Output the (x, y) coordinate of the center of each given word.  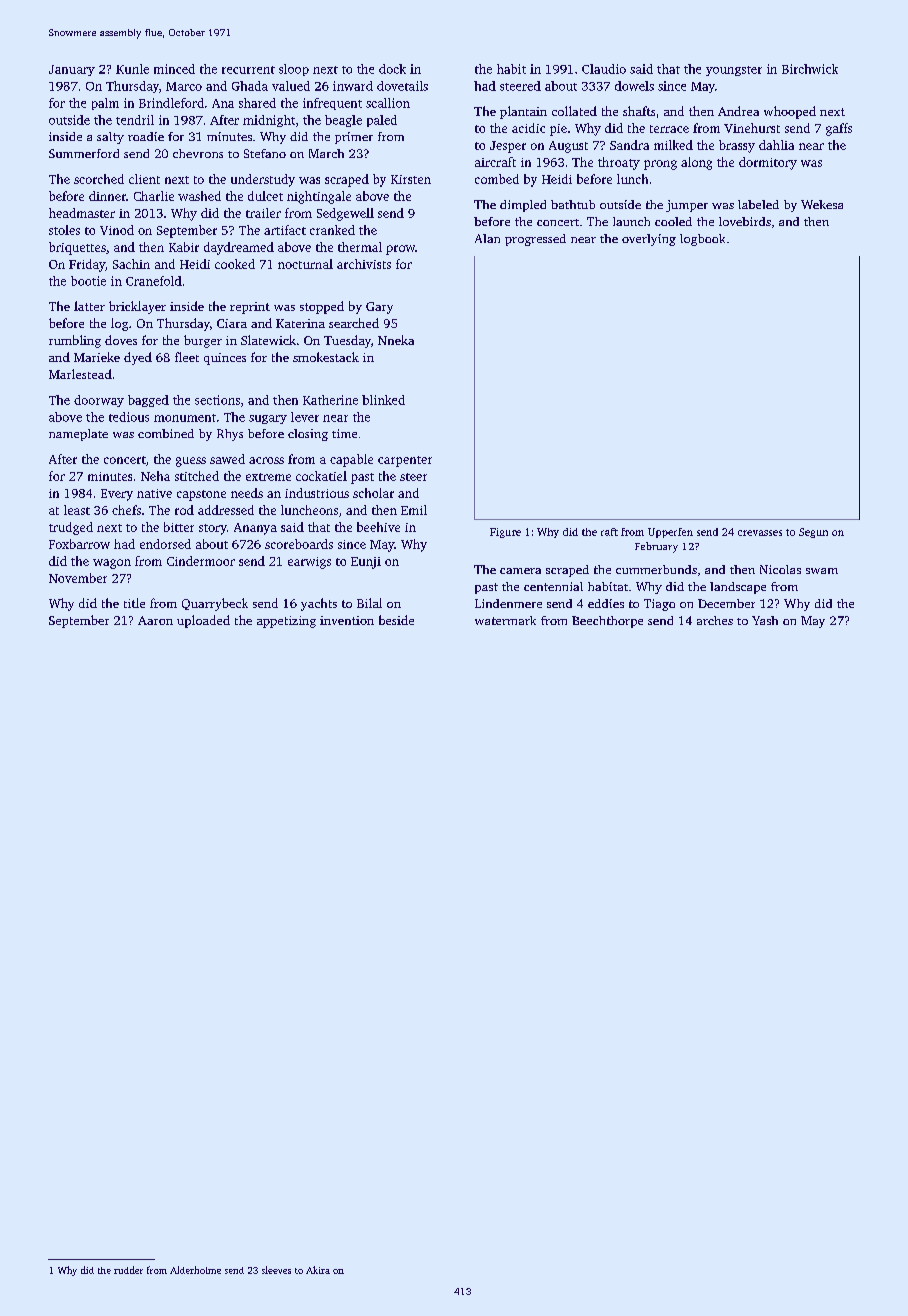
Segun (813, 533)
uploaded (203, 621)
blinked (383, 400)
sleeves (276, 1270)
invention (347, 620)
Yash (765, 620)
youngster (734, 71)
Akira (318, 1270)
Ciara (232, 323)
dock (392, 69)
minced (174, 69)
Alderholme (195, 1270)
